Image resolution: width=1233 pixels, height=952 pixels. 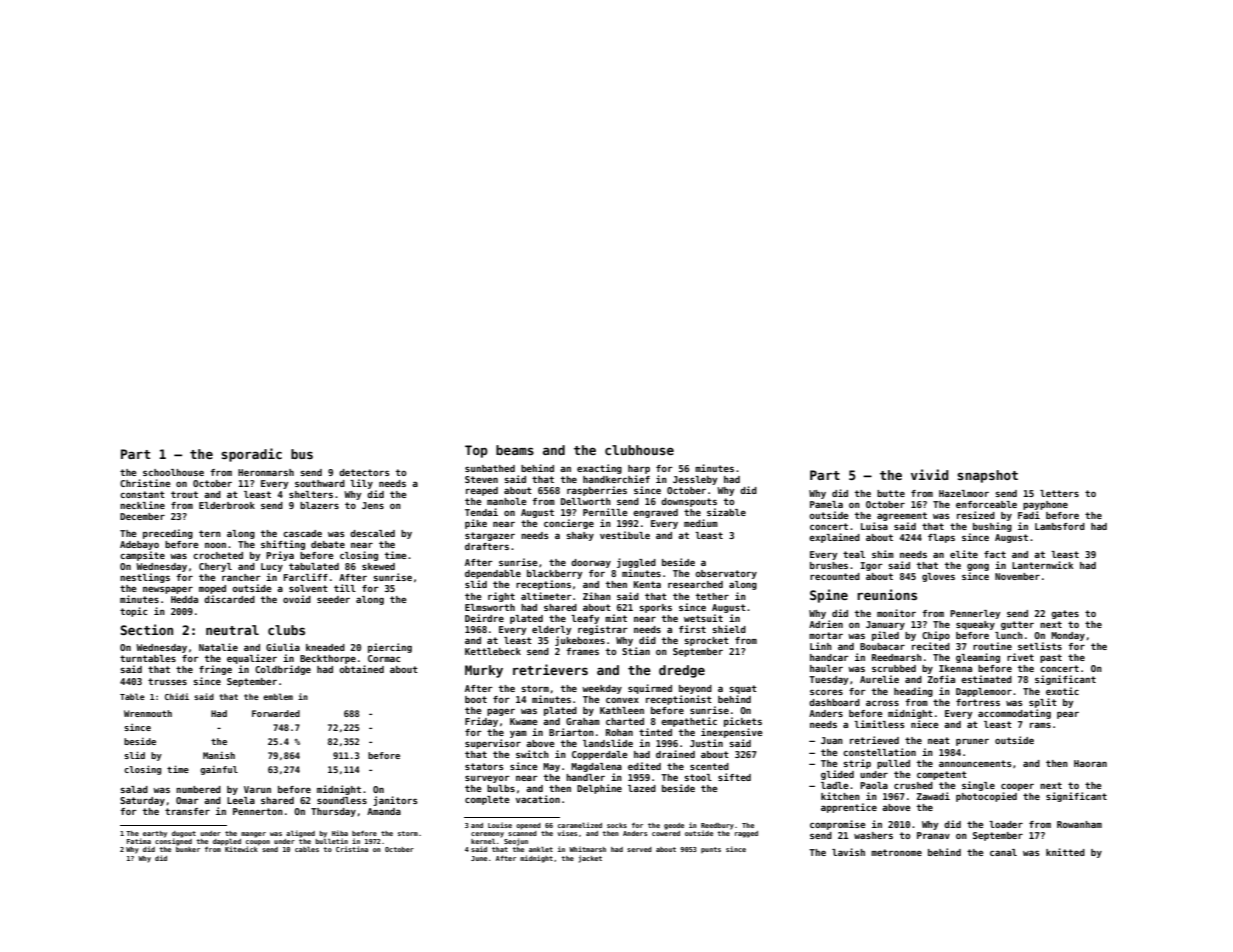 What do you see at coordinates (582, 651) in the screenshot?
I see `frames` at bounding box center [582, 651].
